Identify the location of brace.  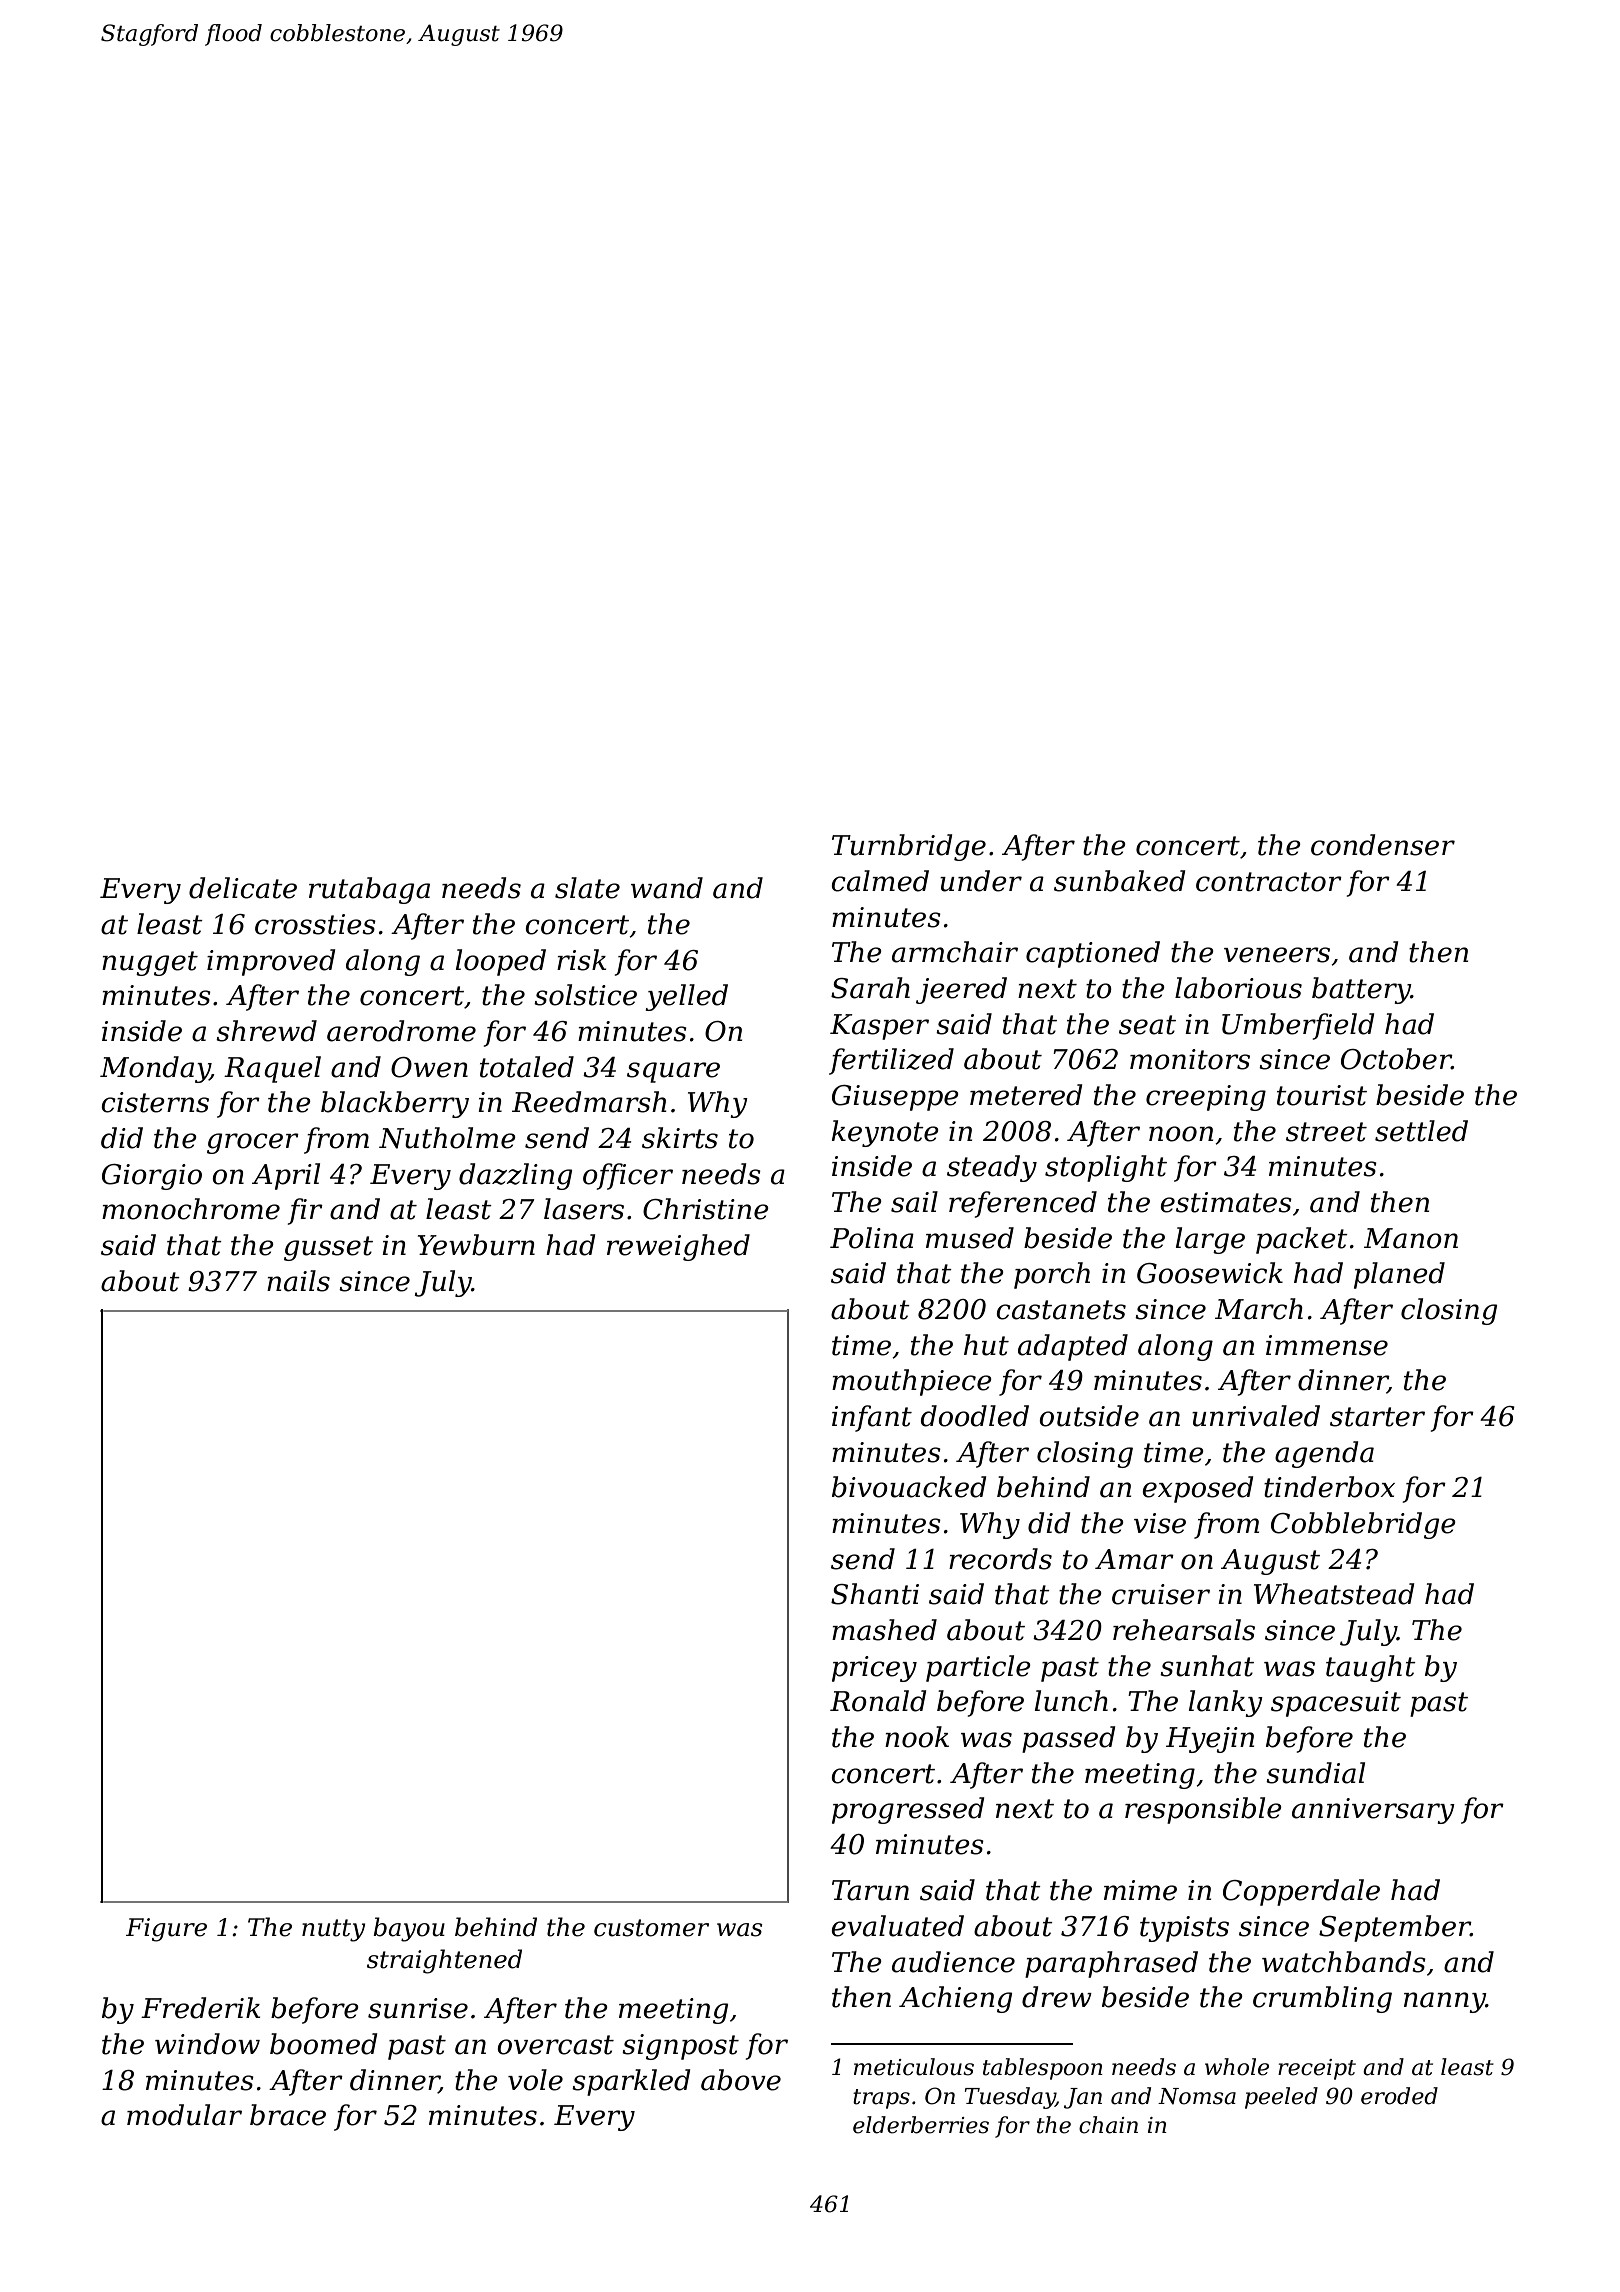
(288, 2115).
